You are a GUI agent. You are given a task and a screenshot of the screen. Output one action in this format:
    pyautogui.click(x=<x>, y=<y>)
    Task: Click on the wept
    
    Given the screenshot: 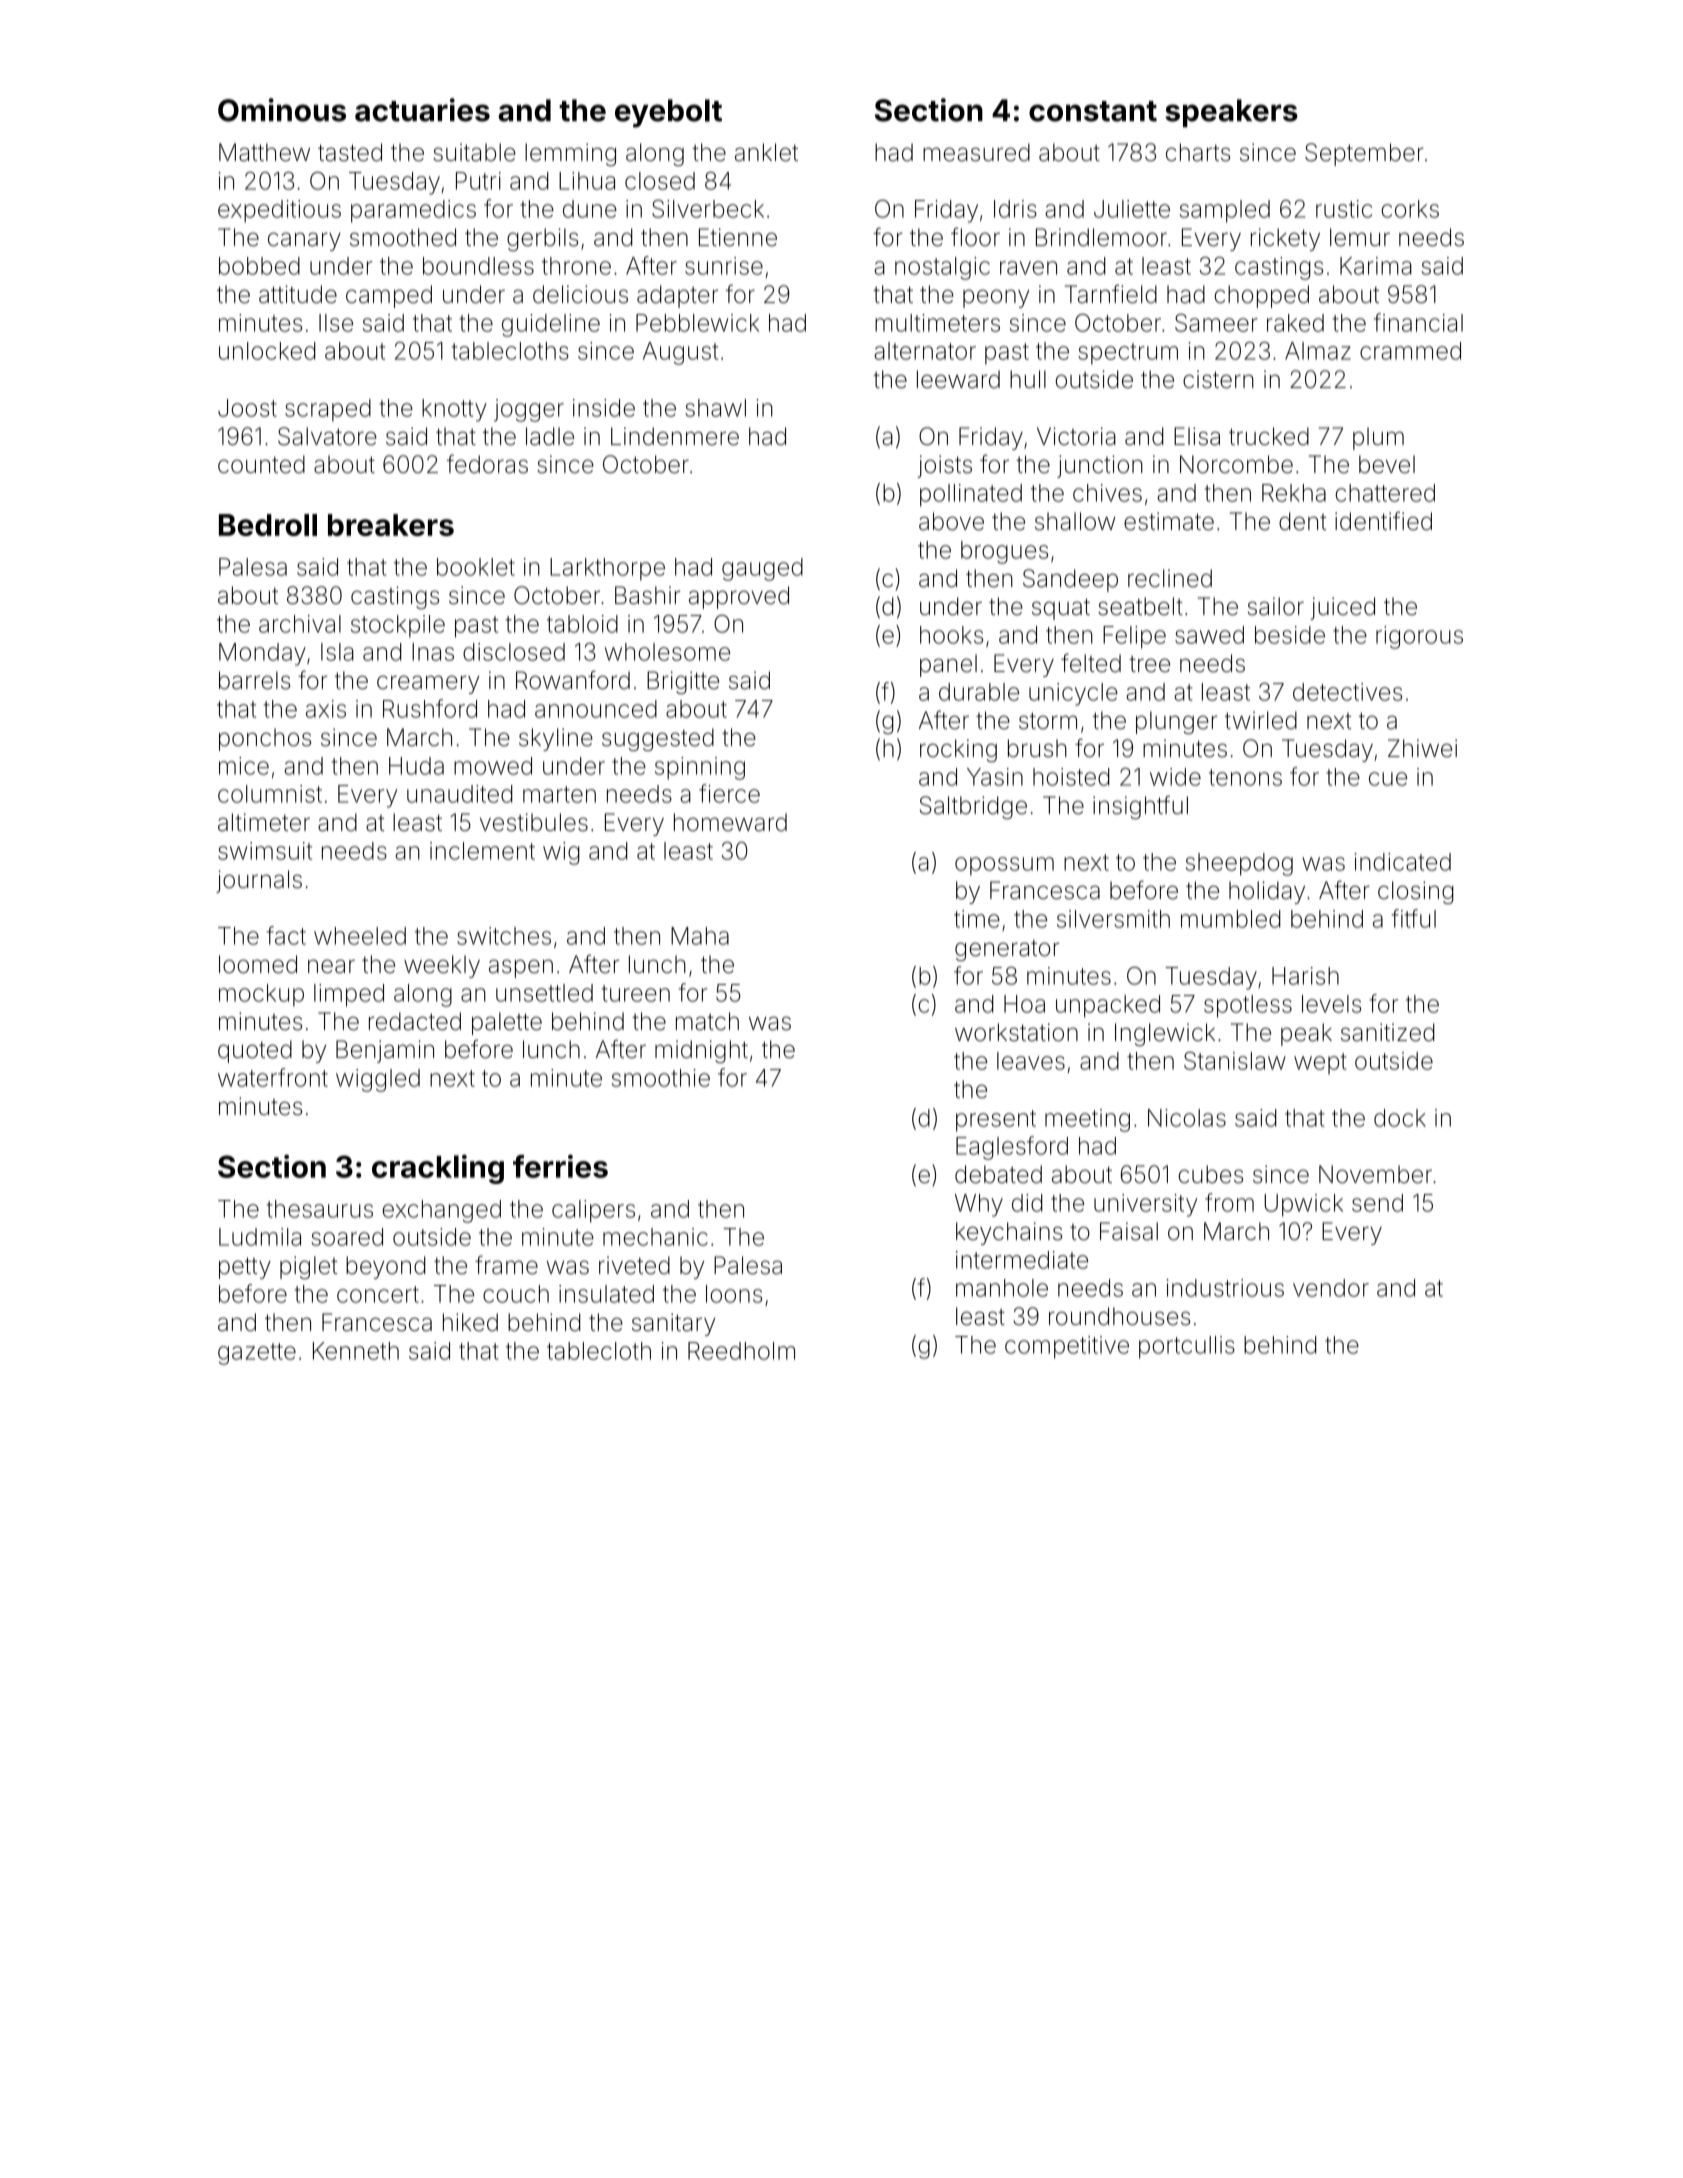 What is the action you would take?
    pyautogui.click(x=1320, y=1063)
